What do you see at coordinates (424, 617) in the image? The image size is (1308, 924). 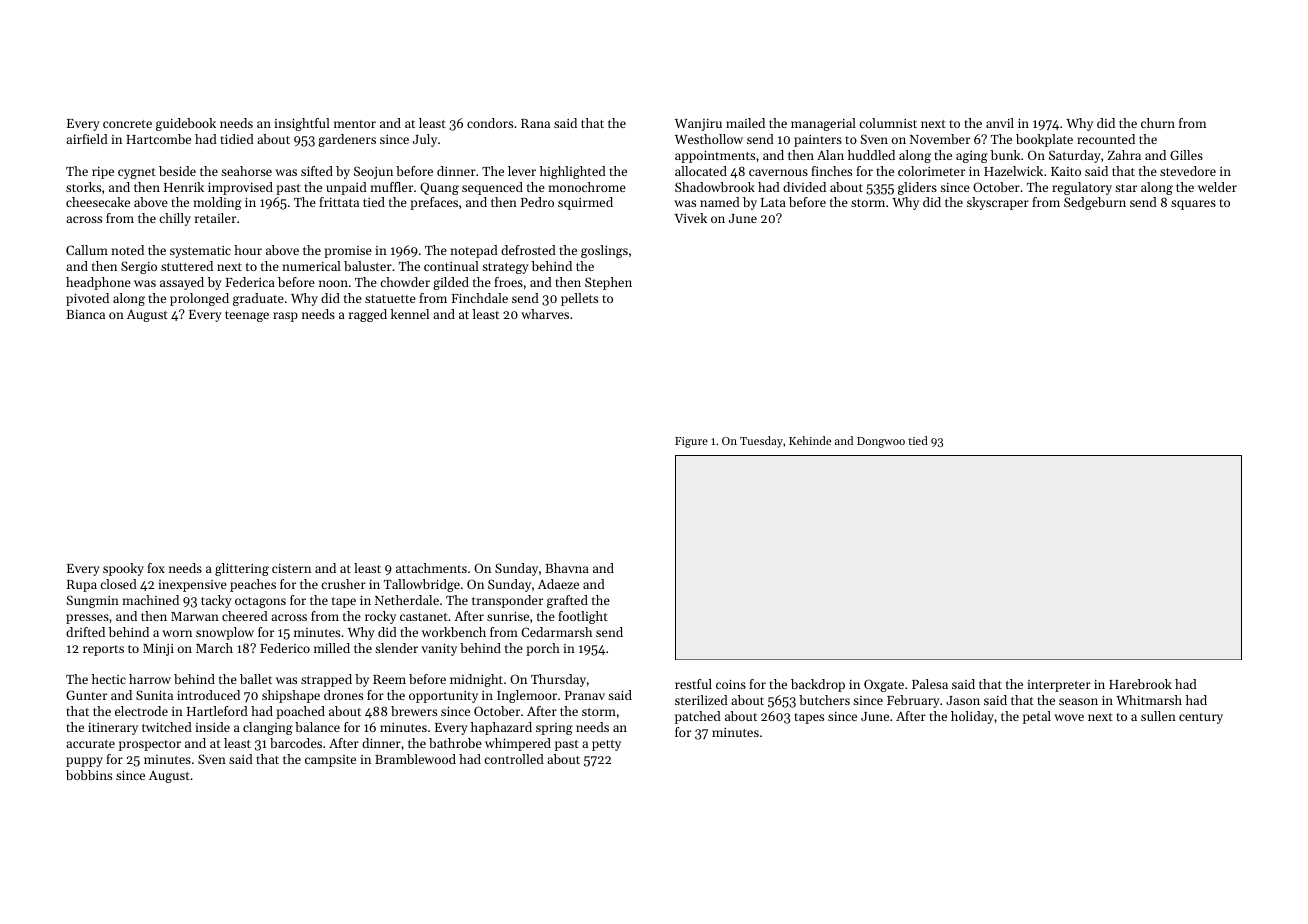 I see `castanet` at bounding box center [424, 617].
